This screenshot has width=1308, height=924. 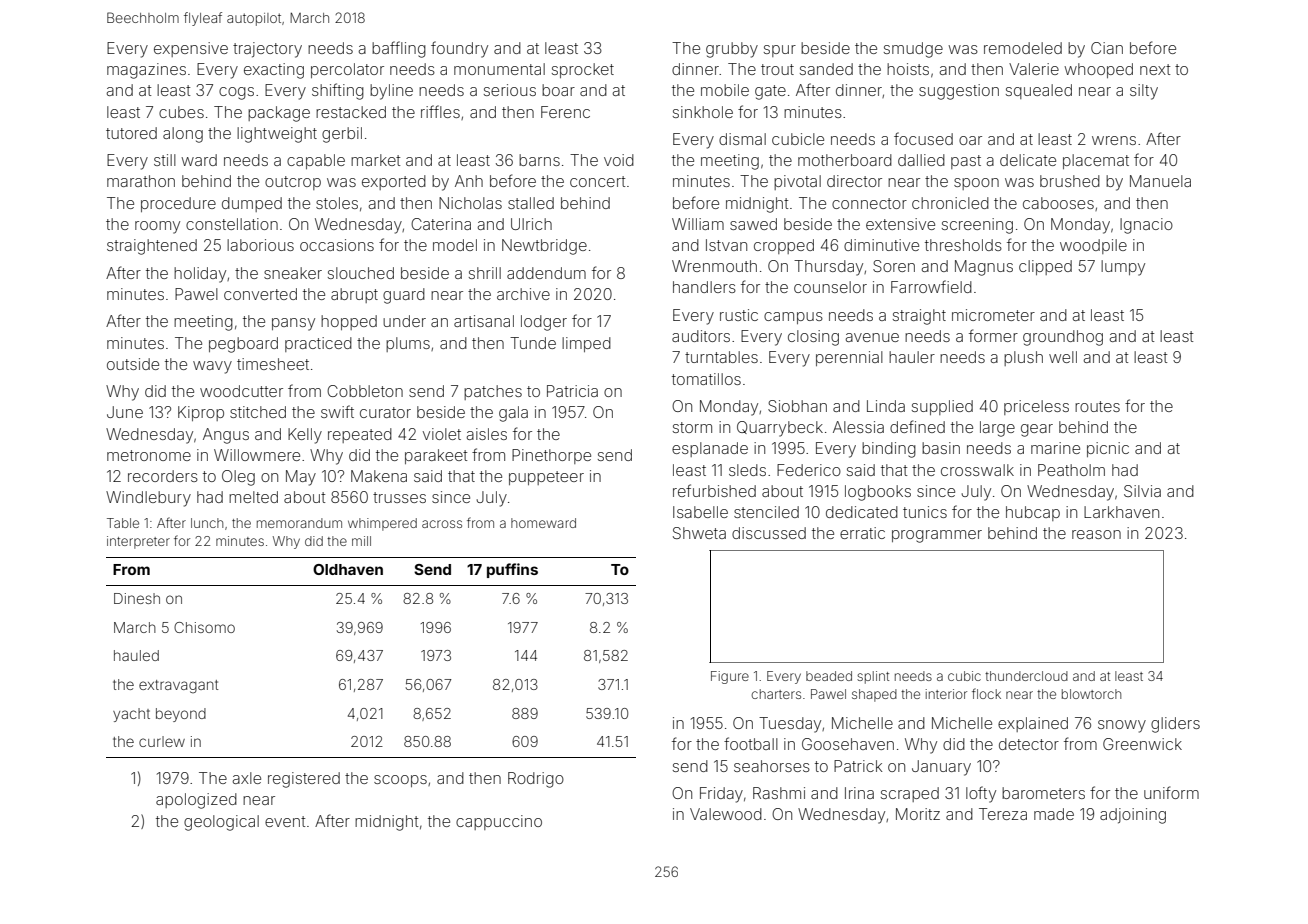 I want to click on event, so click(x=285, y=821).
